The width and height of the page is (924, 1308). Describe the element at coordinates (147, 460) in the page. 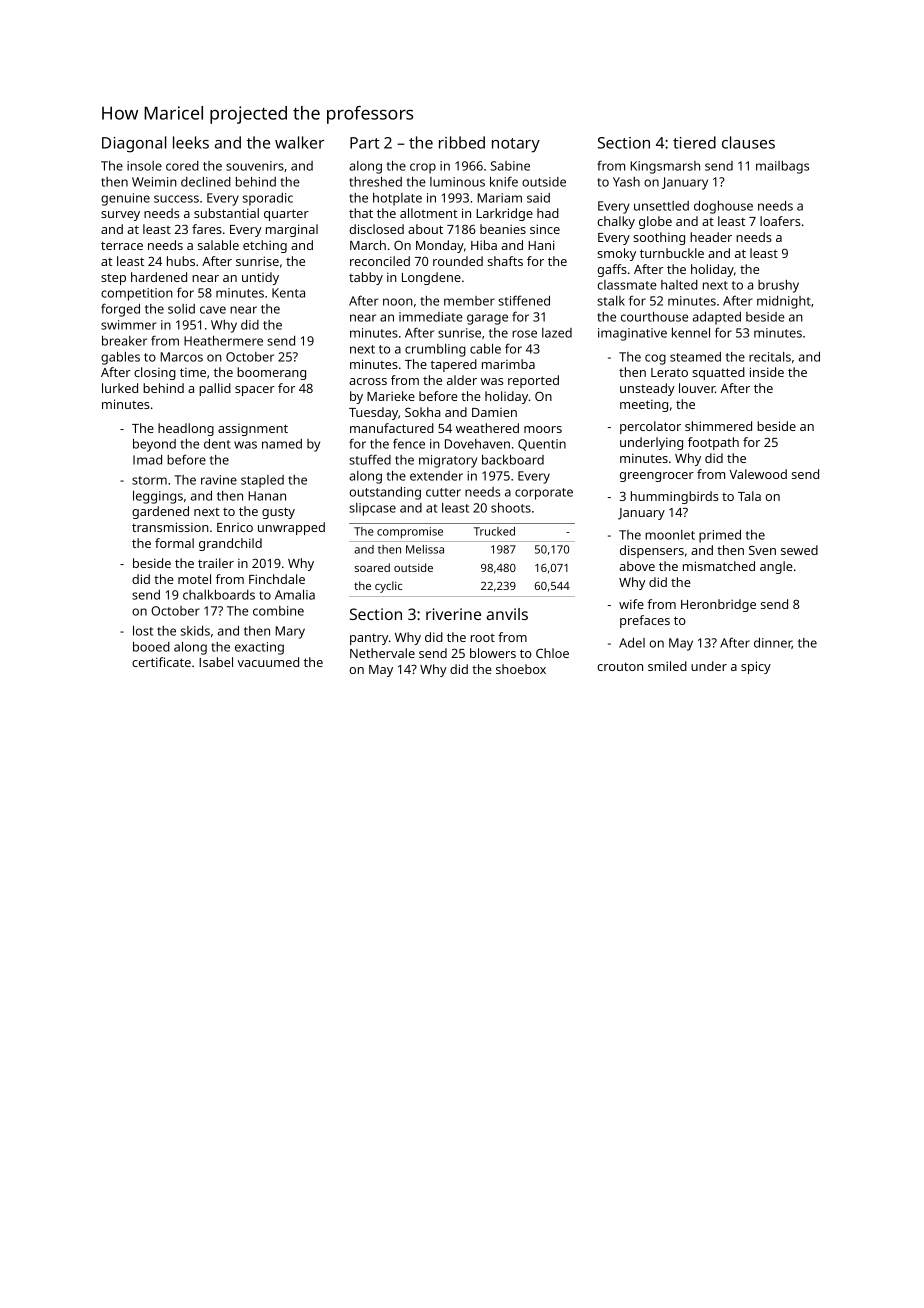

I see `Imad` at that location.
